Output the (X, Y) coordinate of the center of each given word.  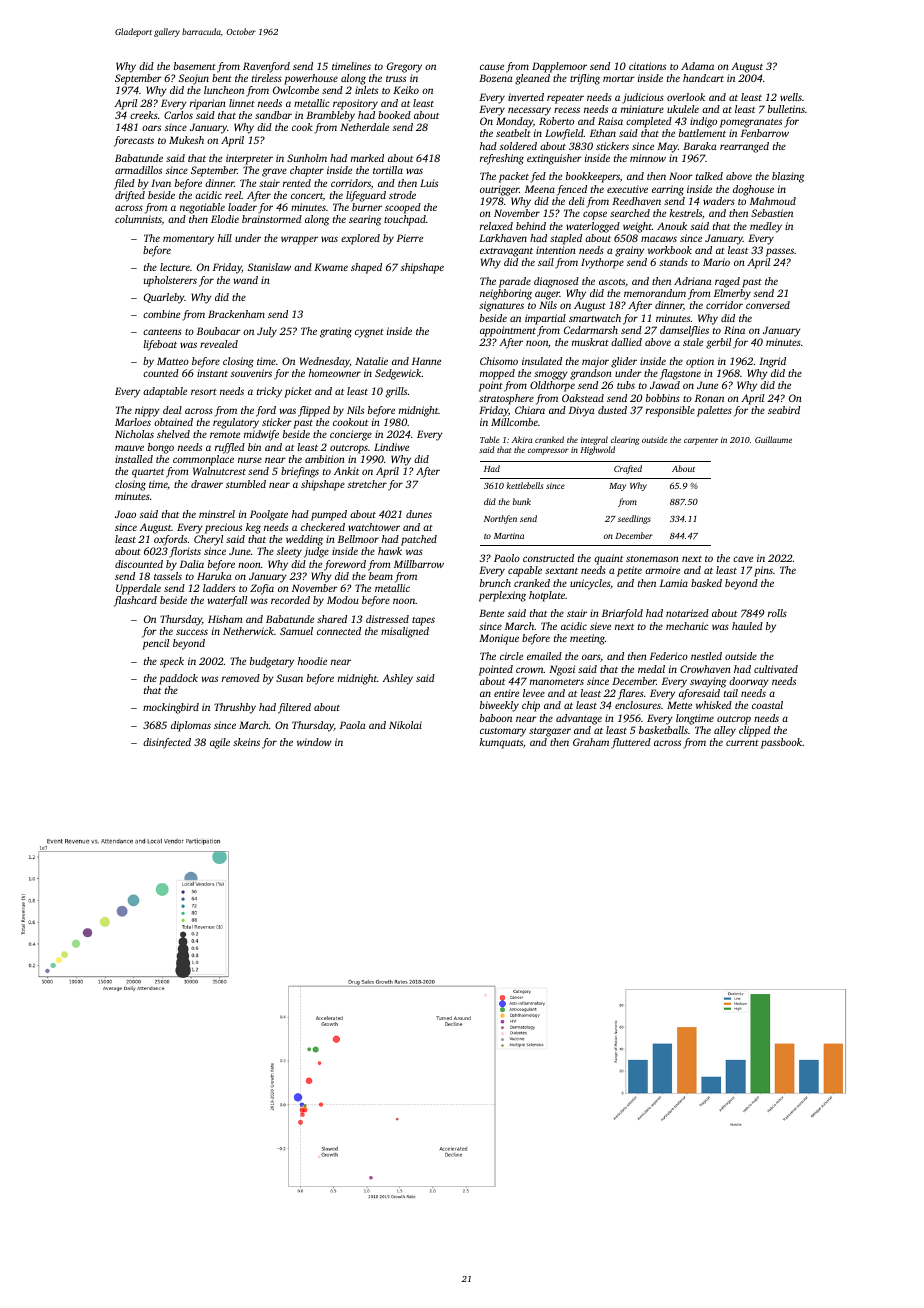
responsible (670, 411)
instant (212, 373)
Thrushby (235, 708)
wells (791, 97)
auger (547, 295)
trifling (585, 79)
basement (195, 66)
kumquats (501, 743)
